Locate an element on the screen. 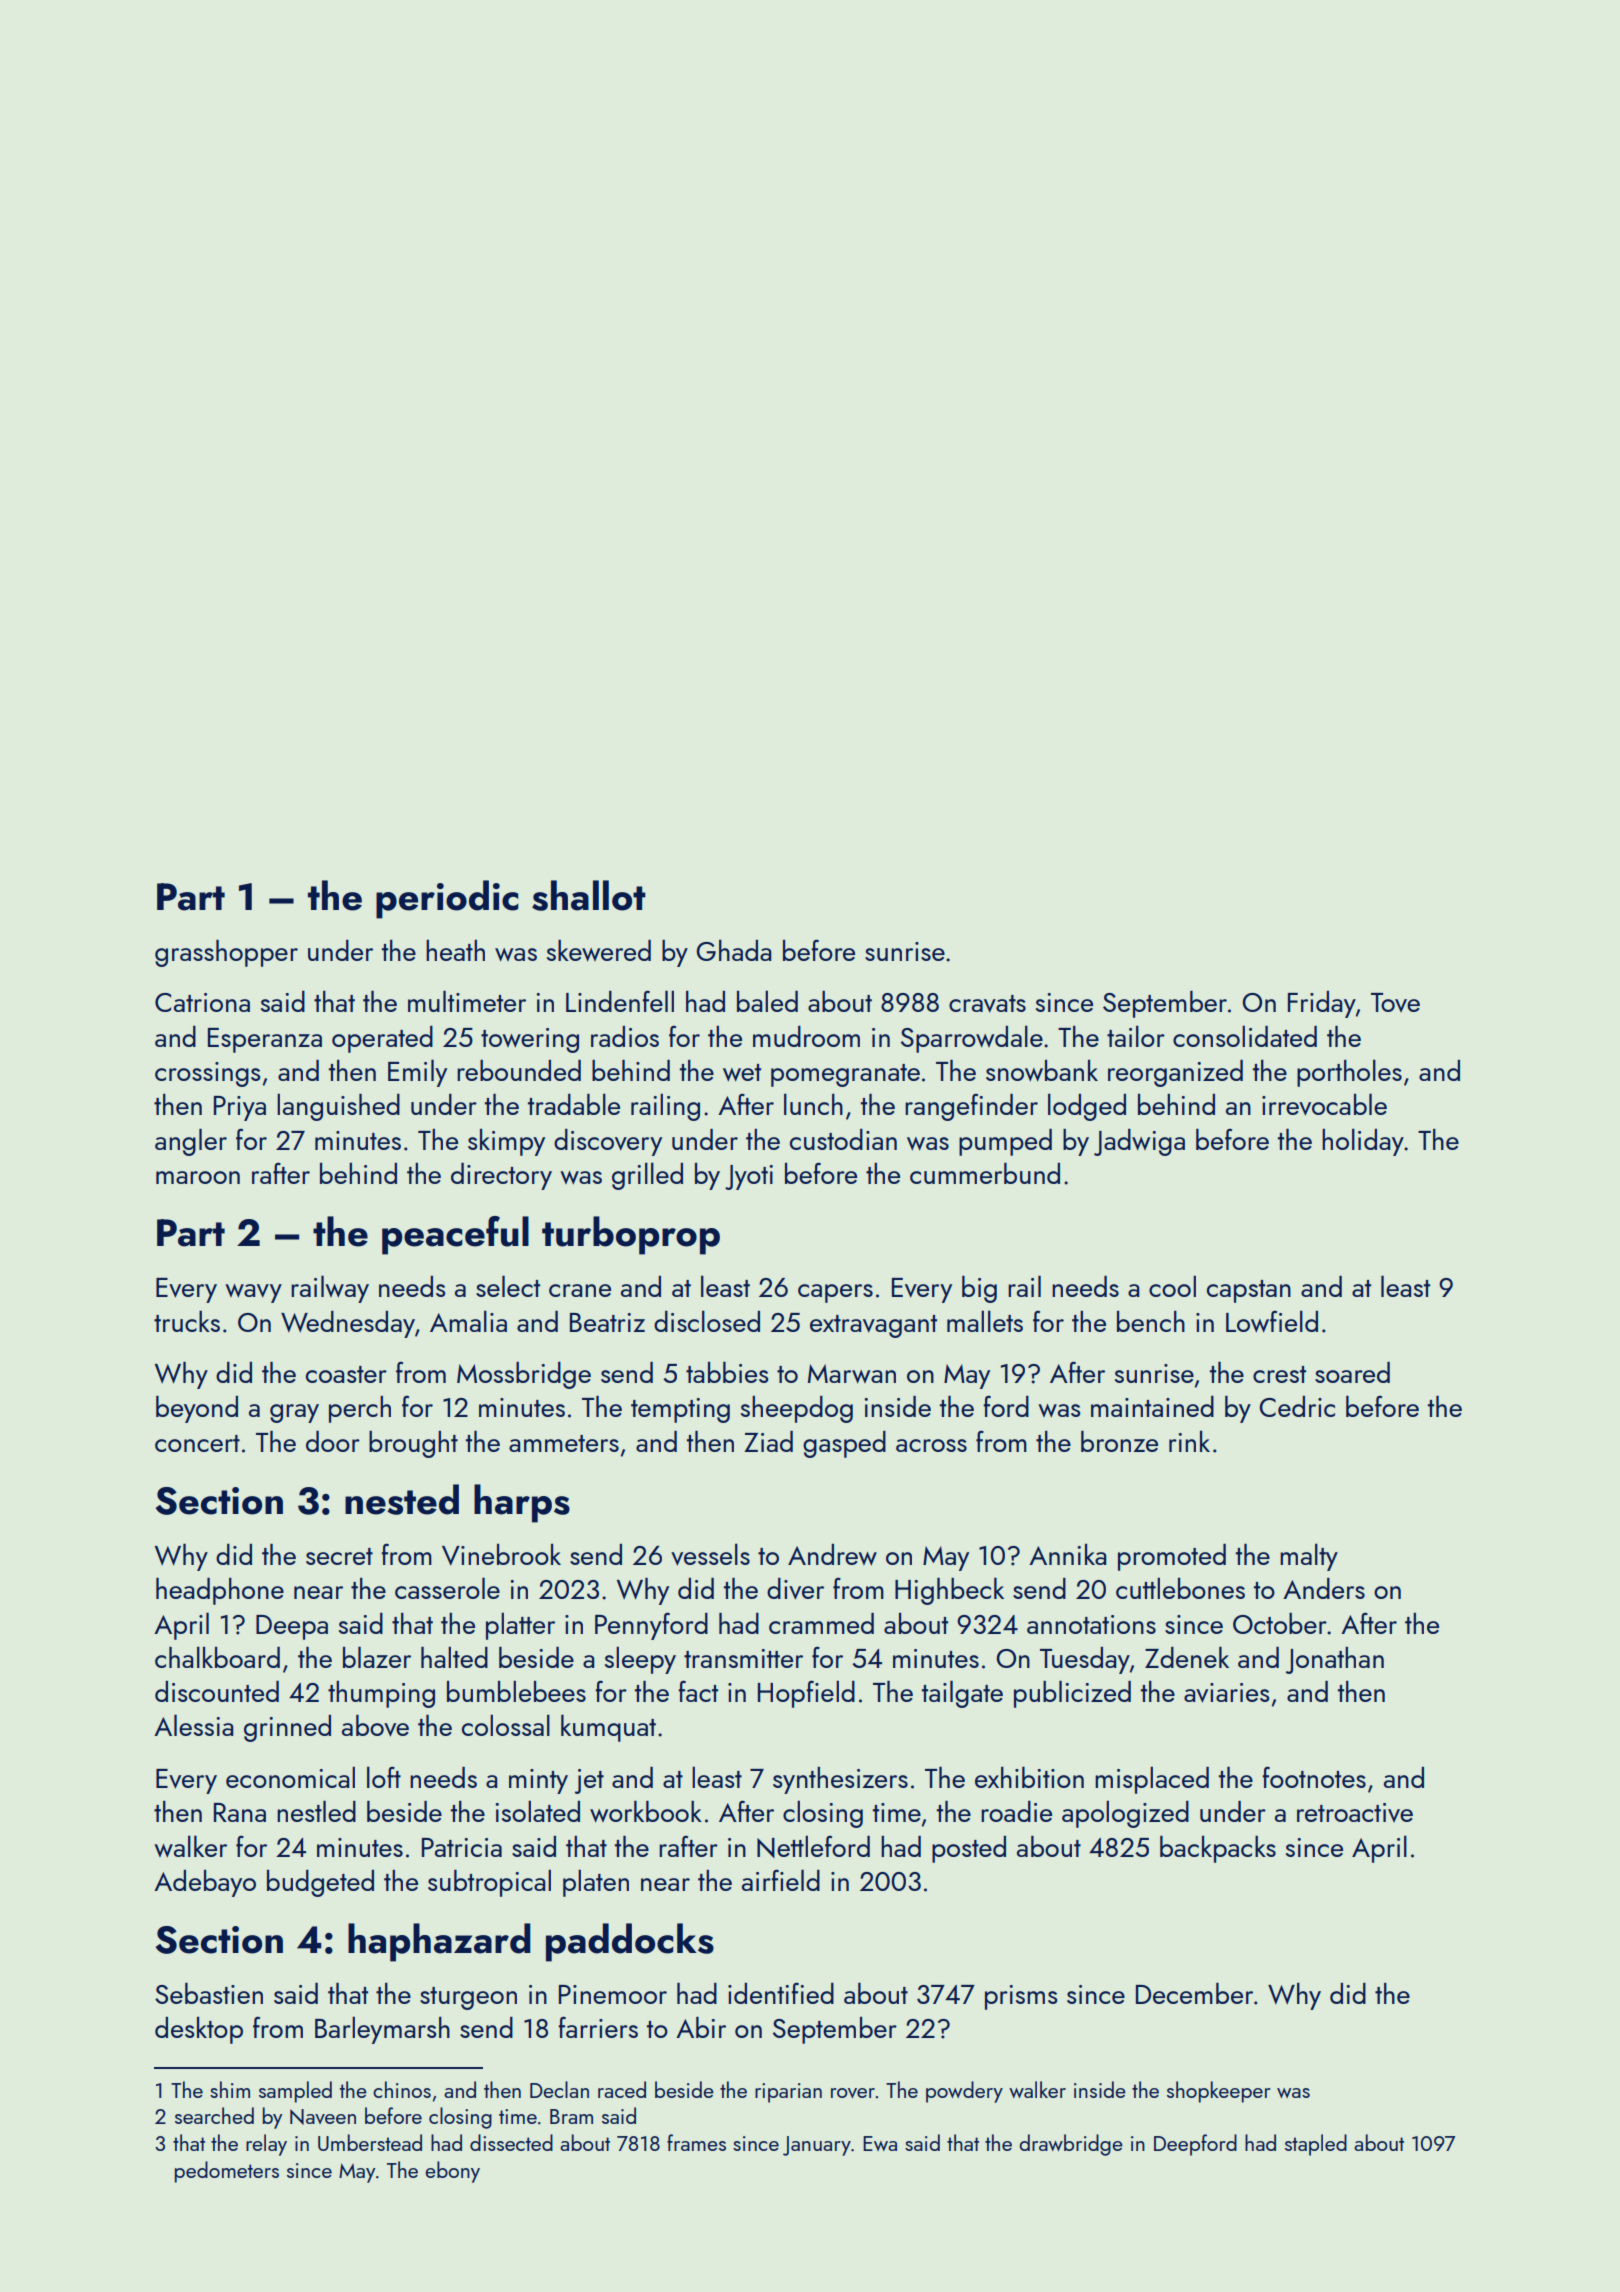  periodic is located at coordinates (447, 899).
